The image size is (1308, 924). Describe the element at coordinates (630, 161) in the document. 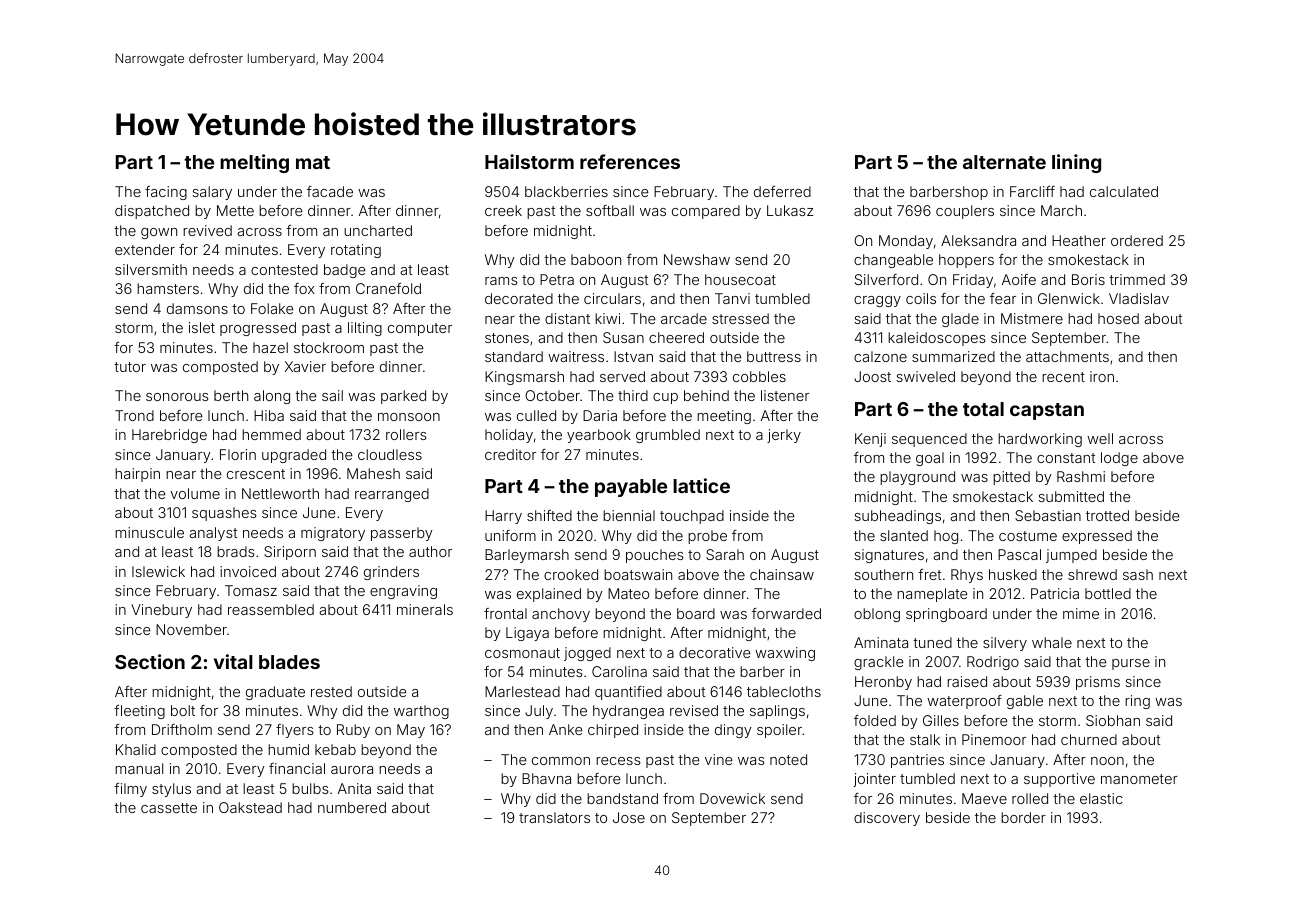

I see `references` at that location.
